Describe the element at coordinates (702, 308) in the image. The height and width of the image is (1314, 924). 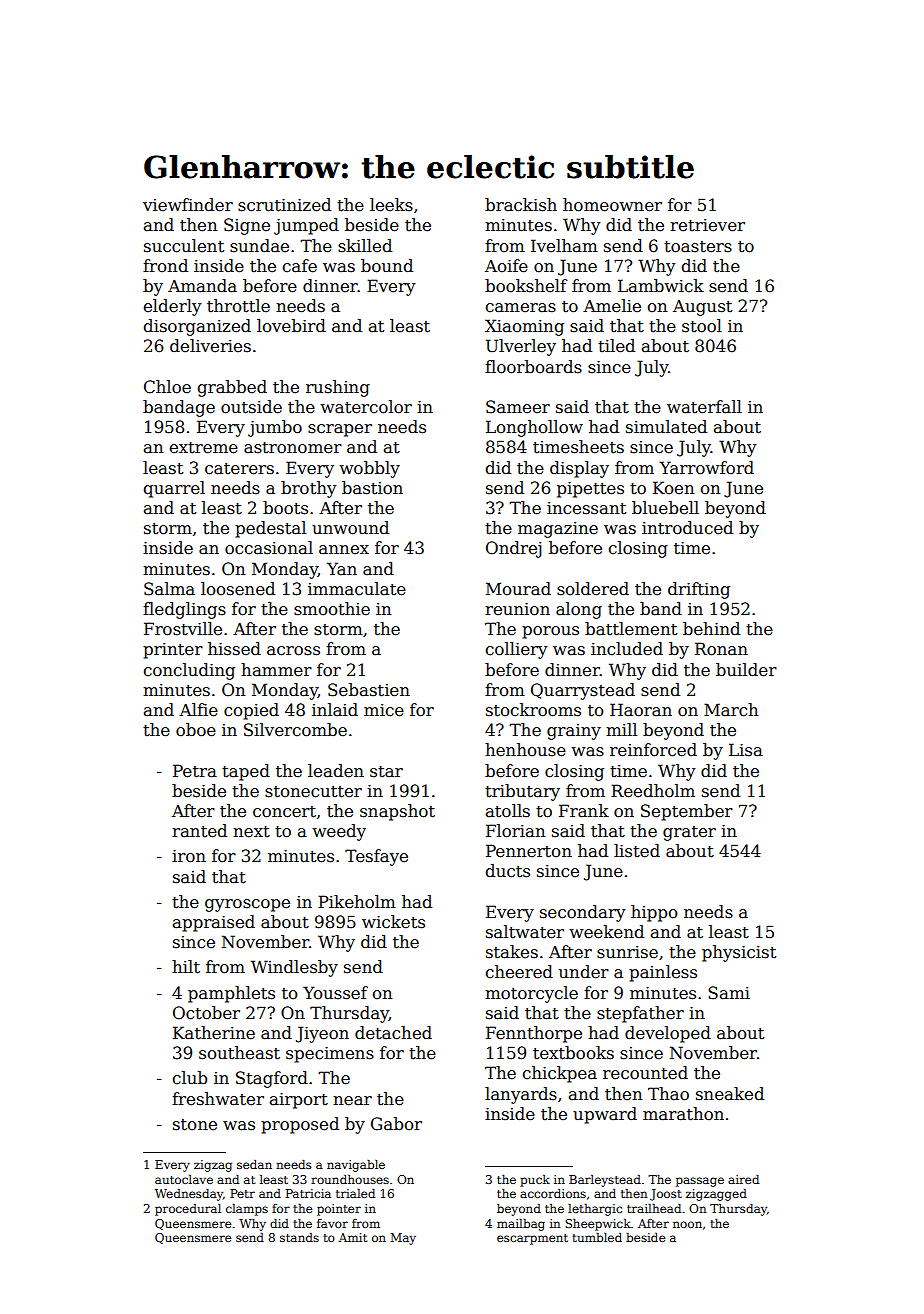
I see `August` at that location.
